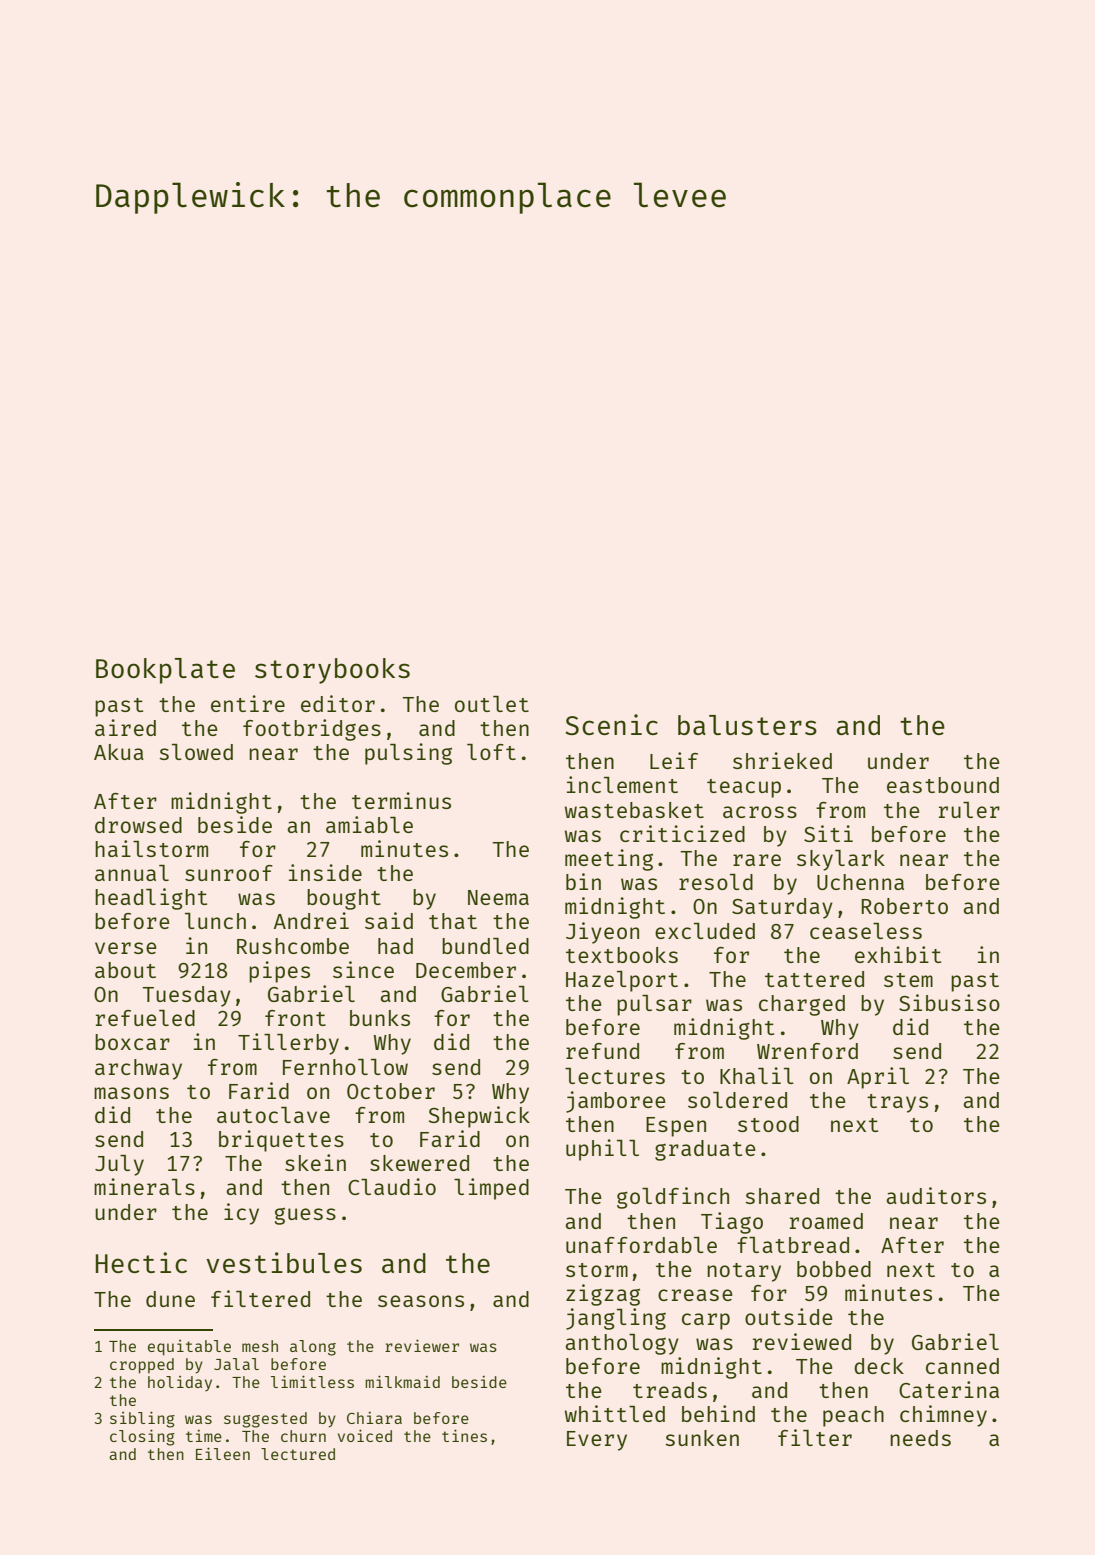 This image has width=1095, height=1555. I want to click on storybooks, so click(332, 671).
